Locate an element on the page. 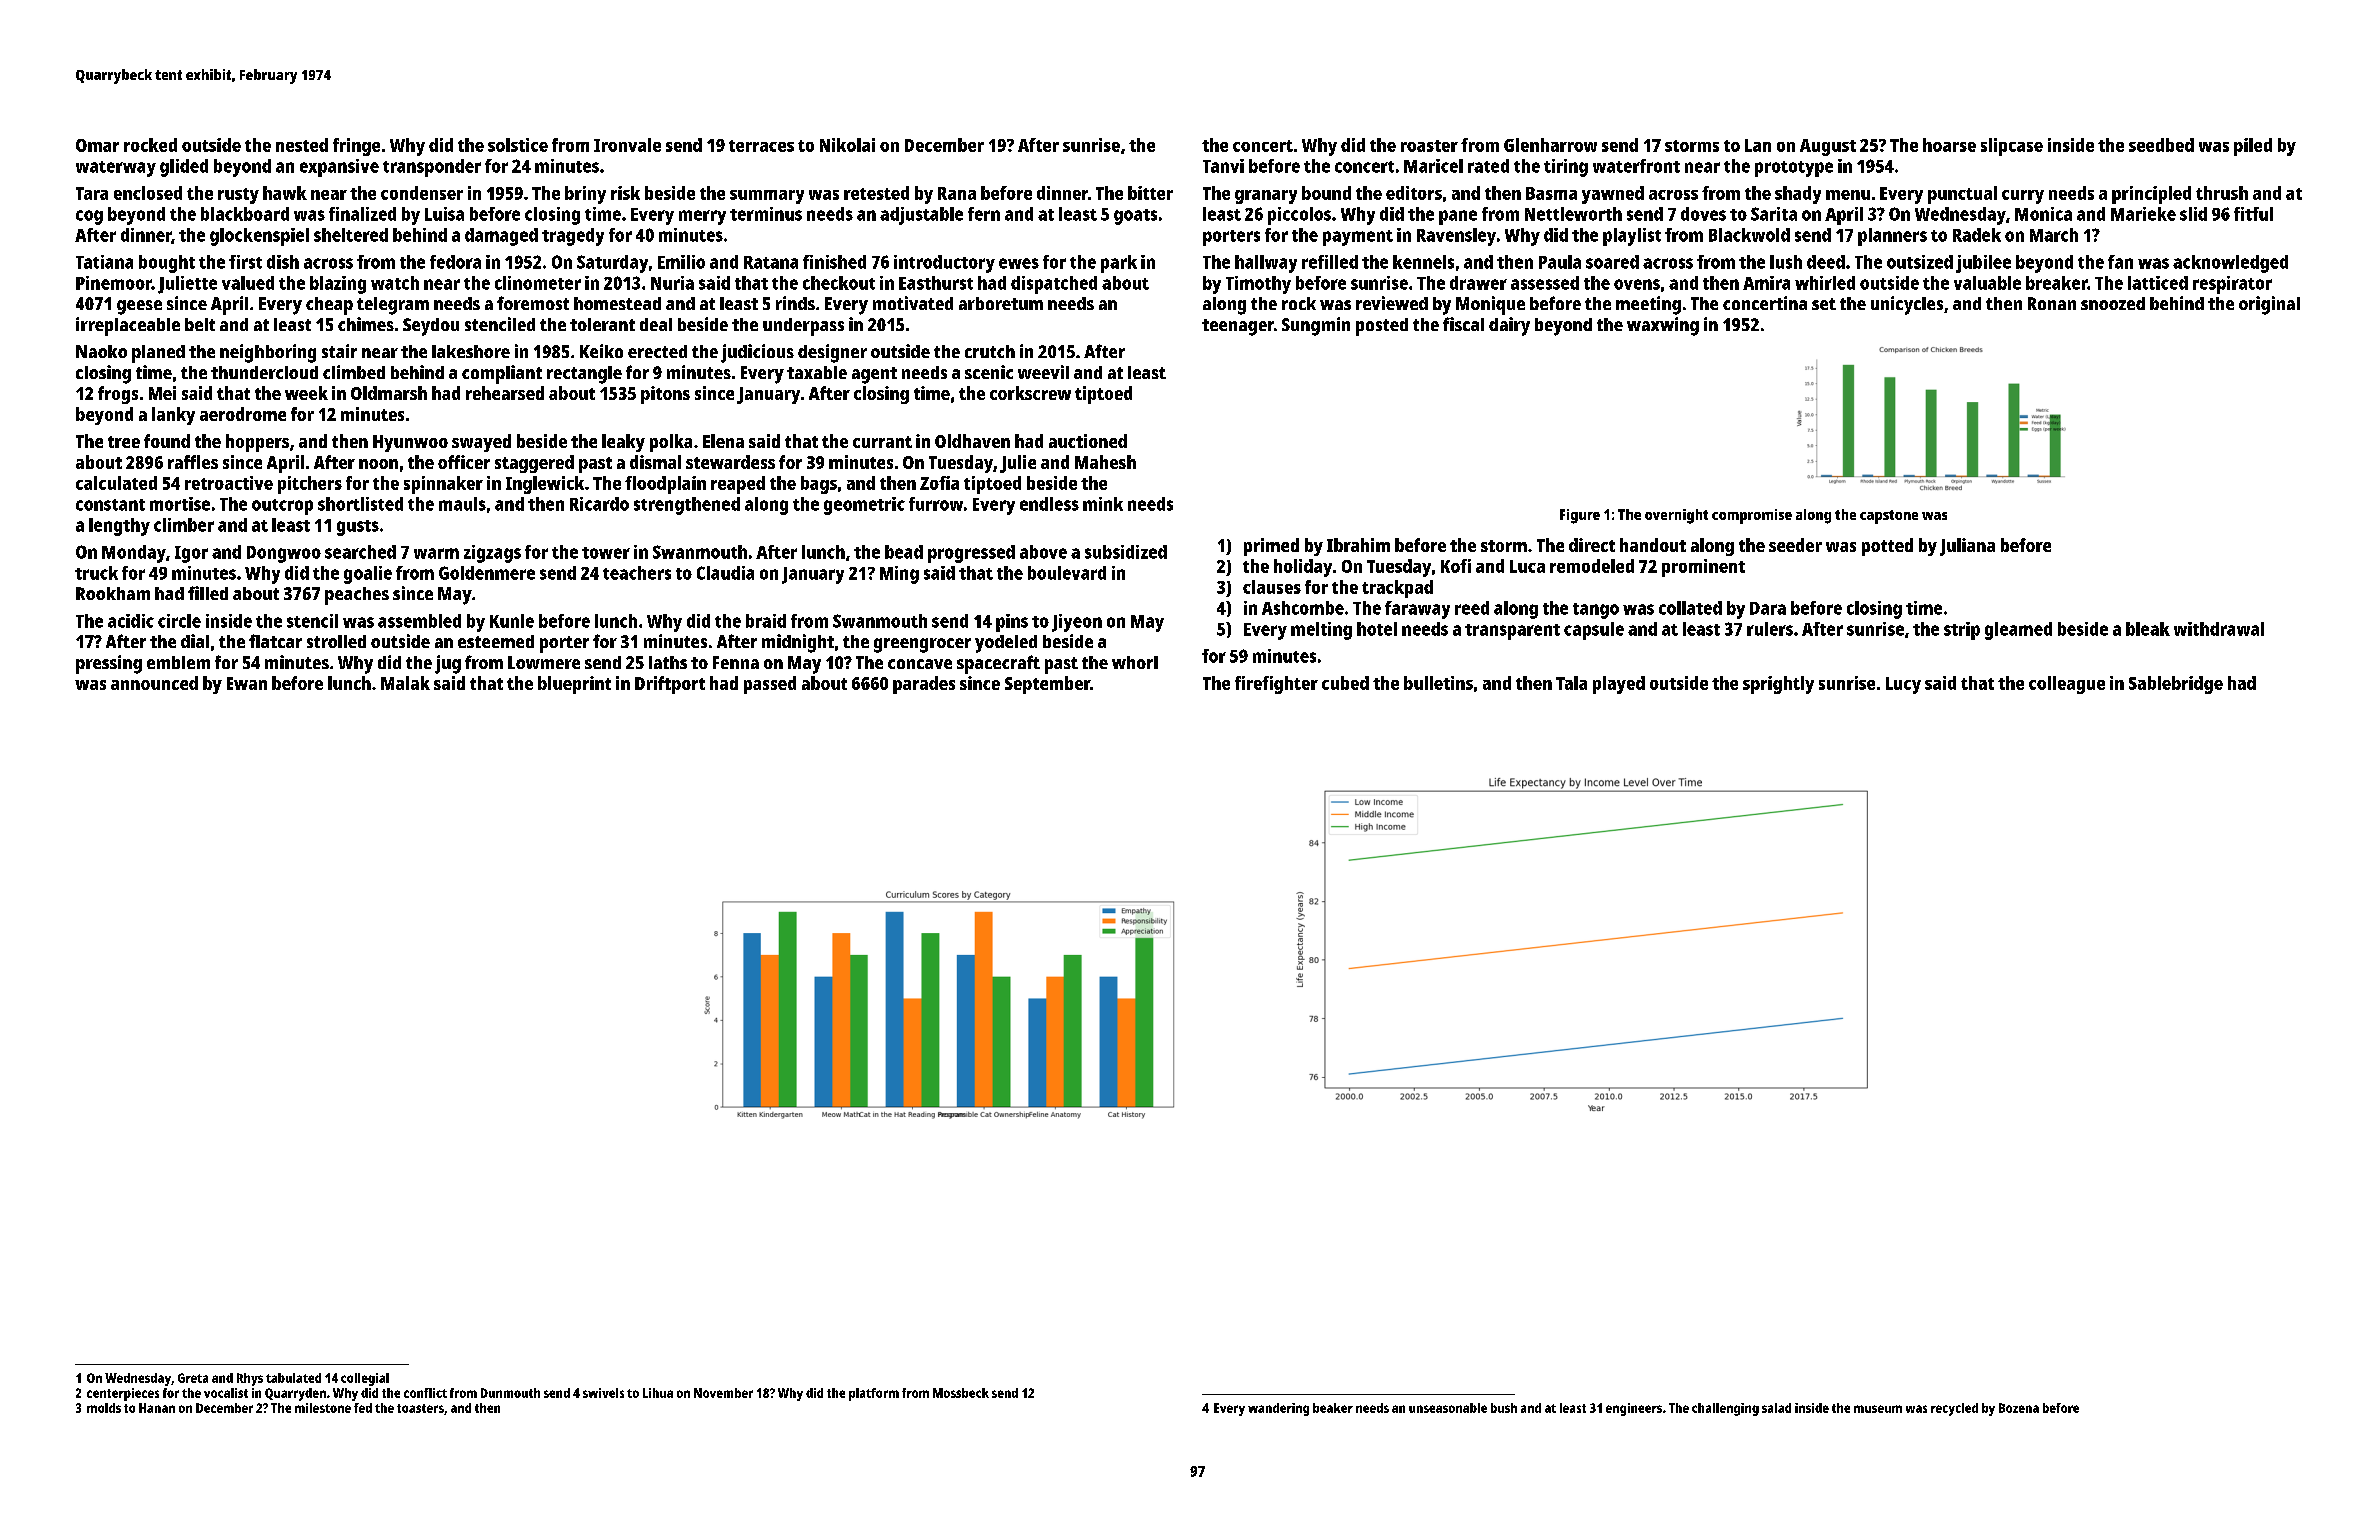  retested is located at coordinates (876, 193).
